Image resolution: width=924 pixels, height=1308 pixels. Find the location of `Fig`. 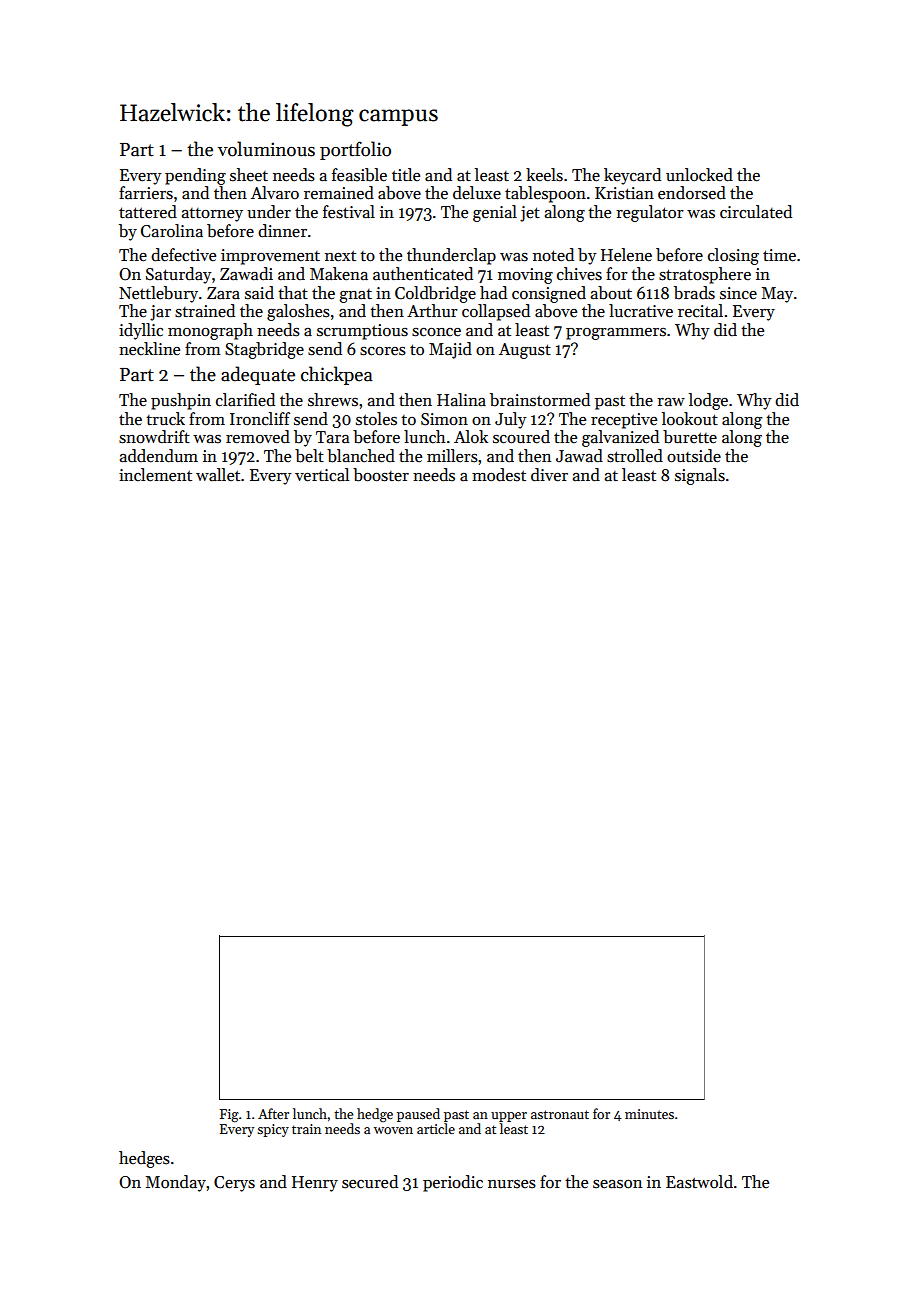

Fig is located at coordinates (229, 1115).
